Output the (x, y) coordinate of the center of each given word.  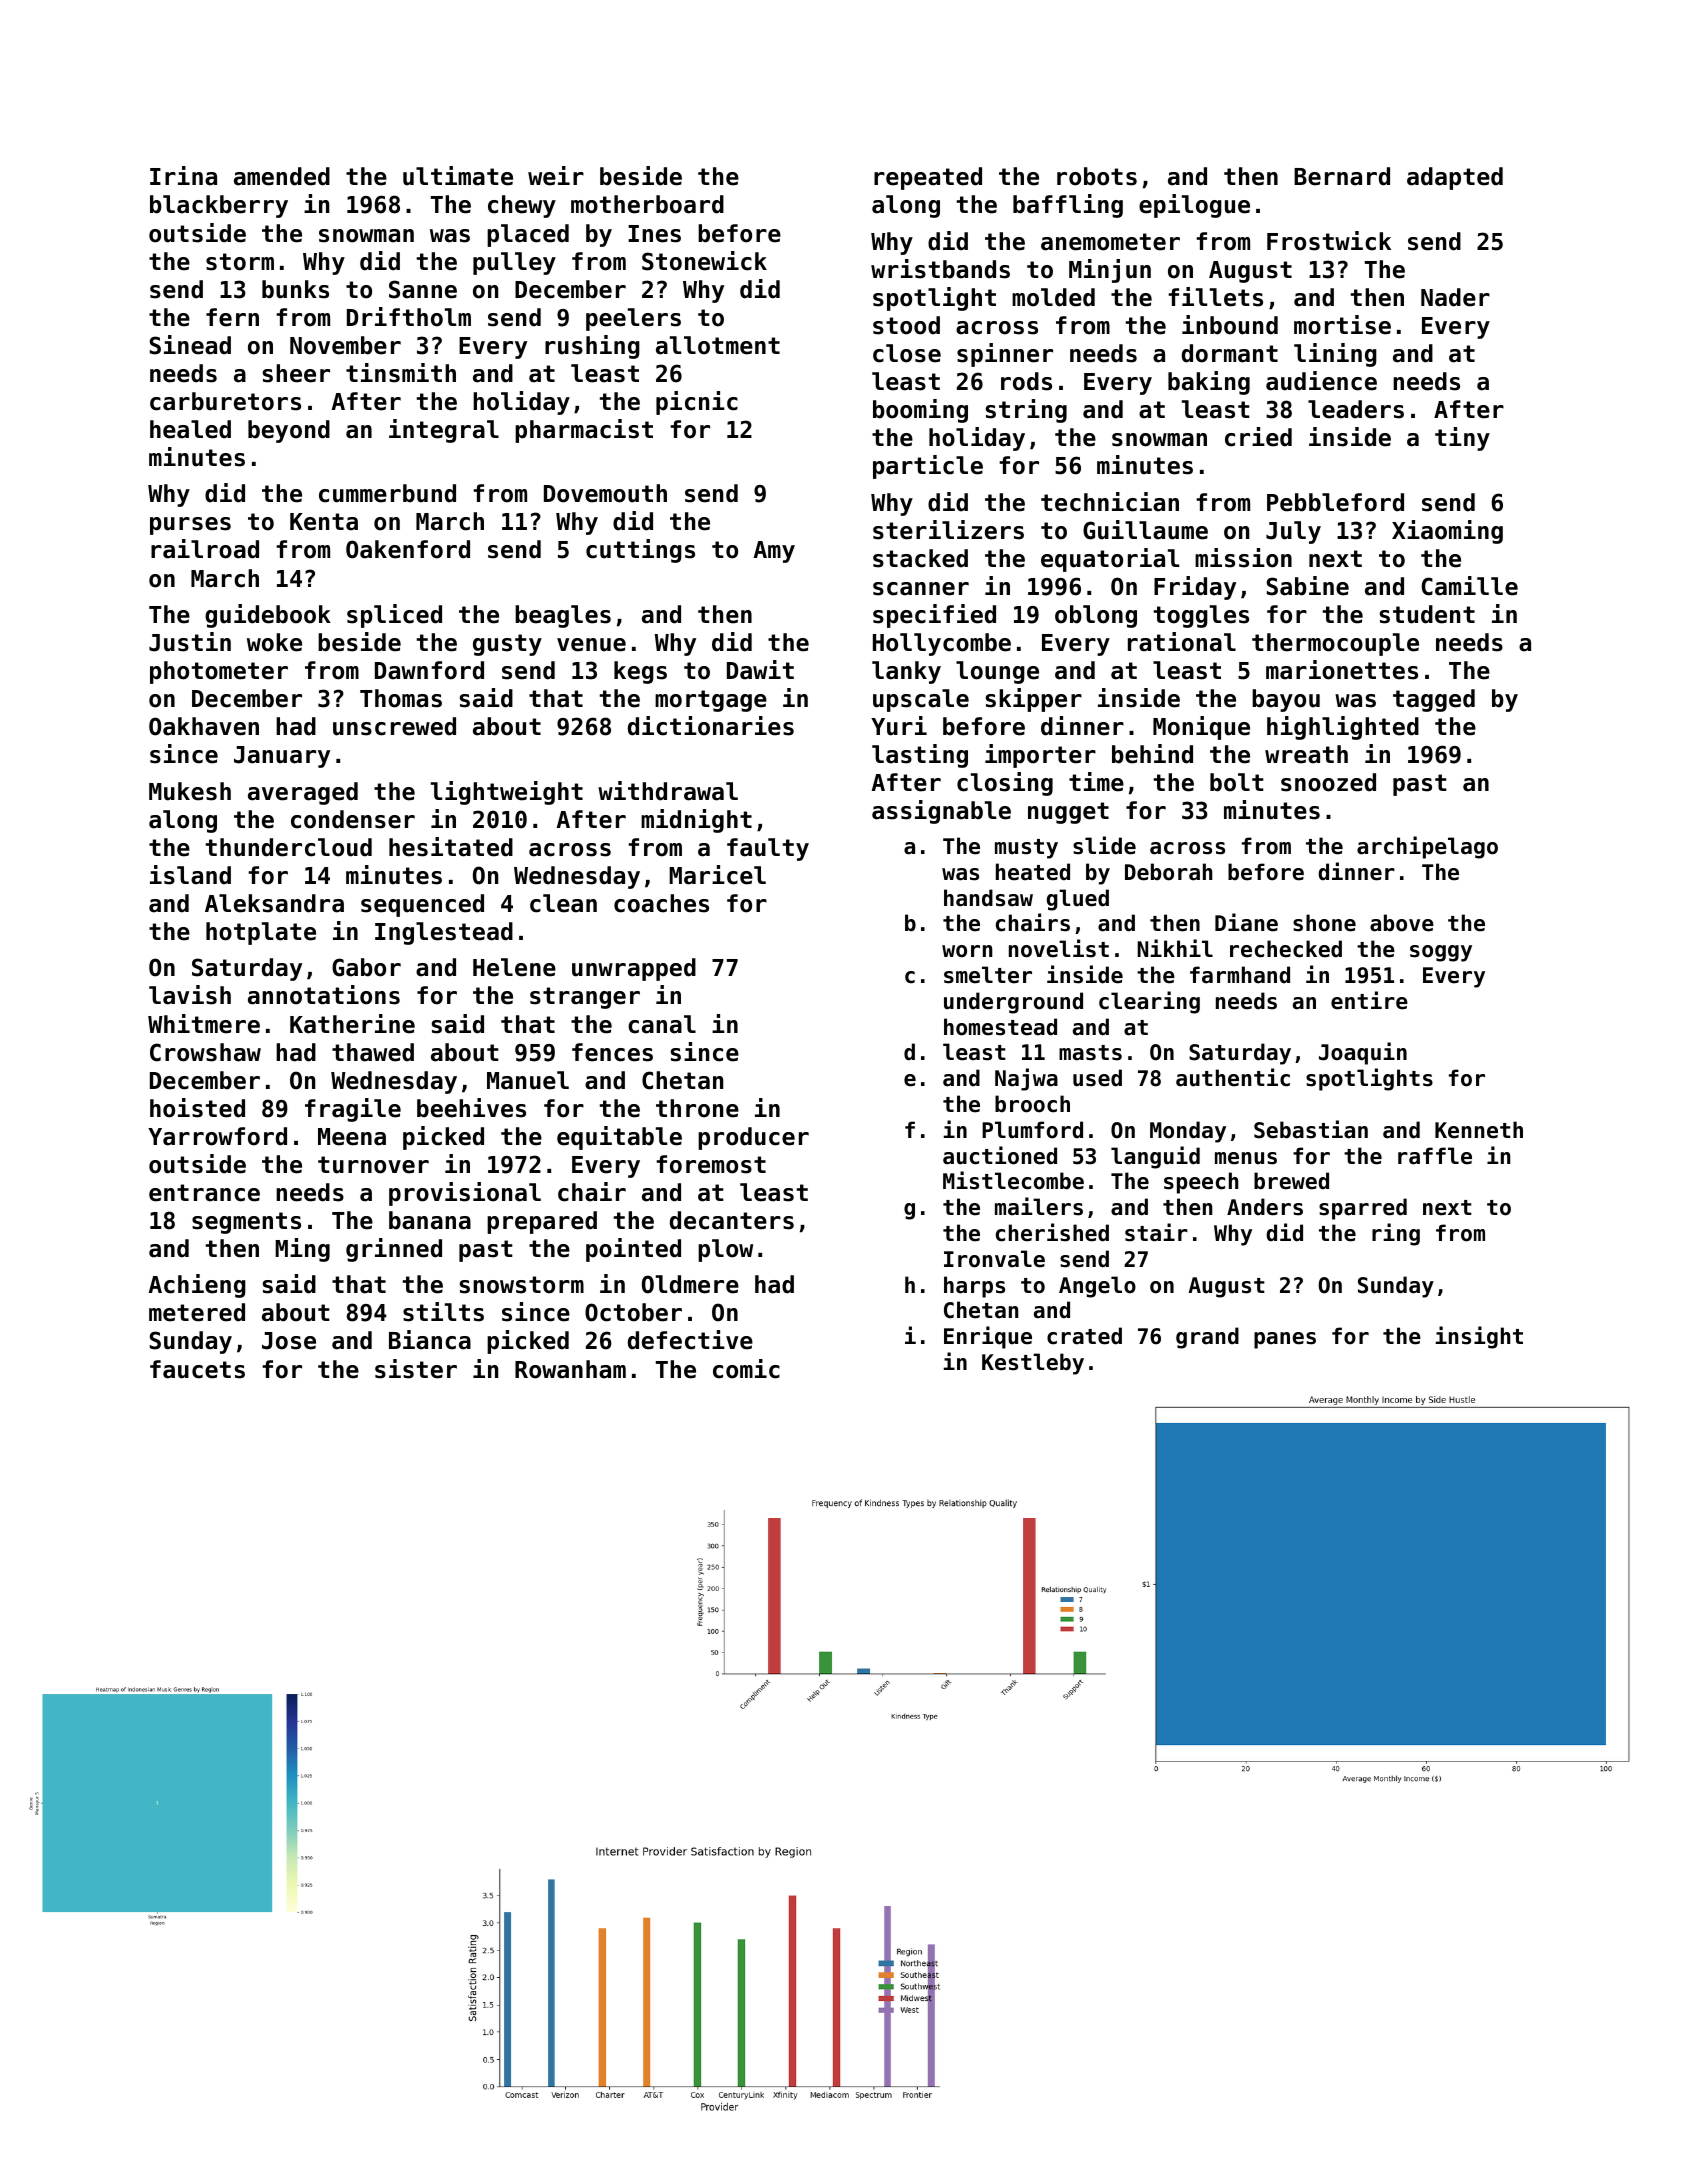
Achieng (197, 1286)
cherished (1052, 1232)
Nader (1455, 297)
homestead (1000, 1027)
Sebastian (1311, 1129)
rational (1182, 642)
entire (1369, 1000)
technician (1110, 502)
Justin (190, 642)
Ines (654, 234)
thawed (373, 1052)
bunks (295, 289)
